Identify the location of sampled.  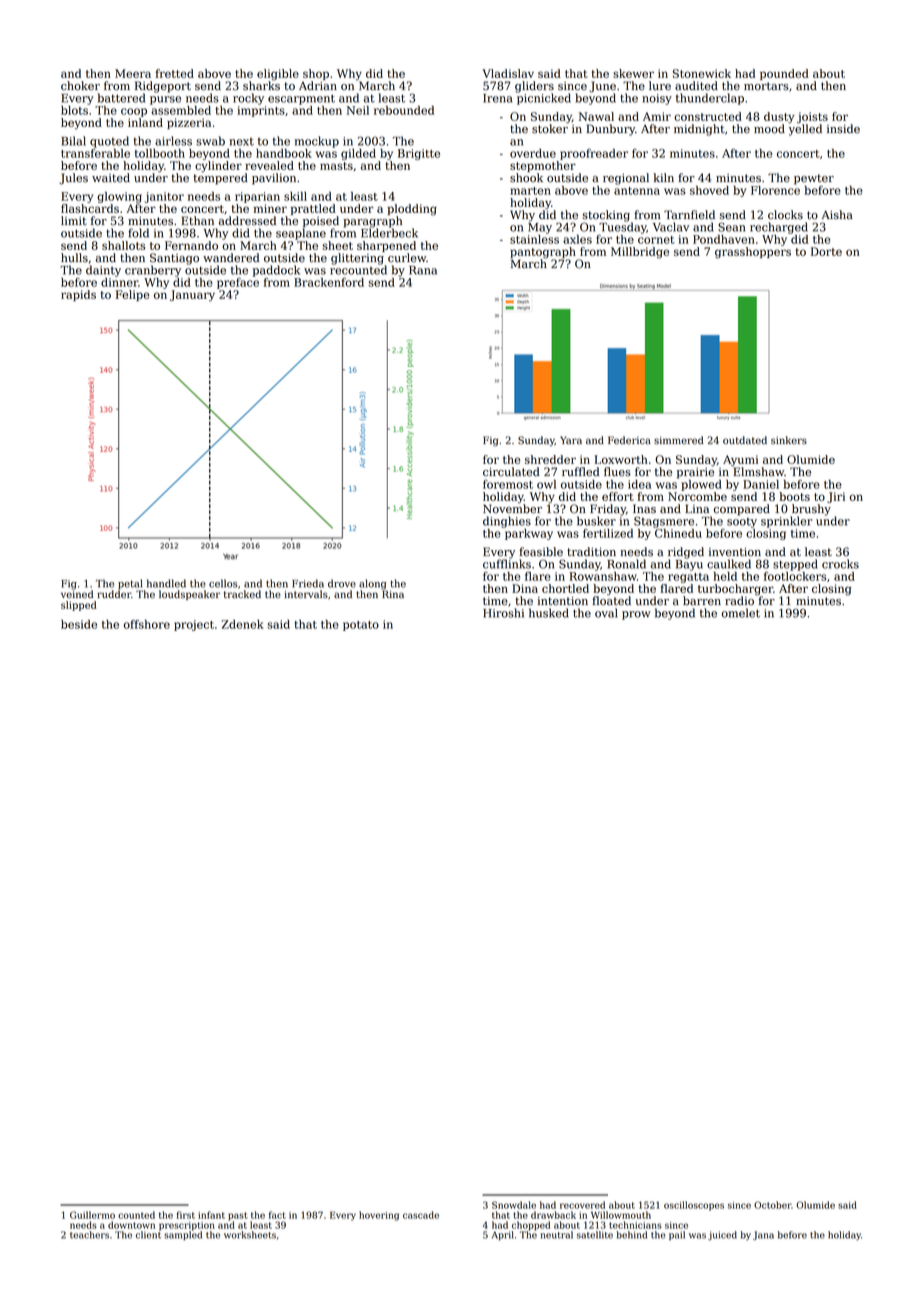
(183, 1235).
